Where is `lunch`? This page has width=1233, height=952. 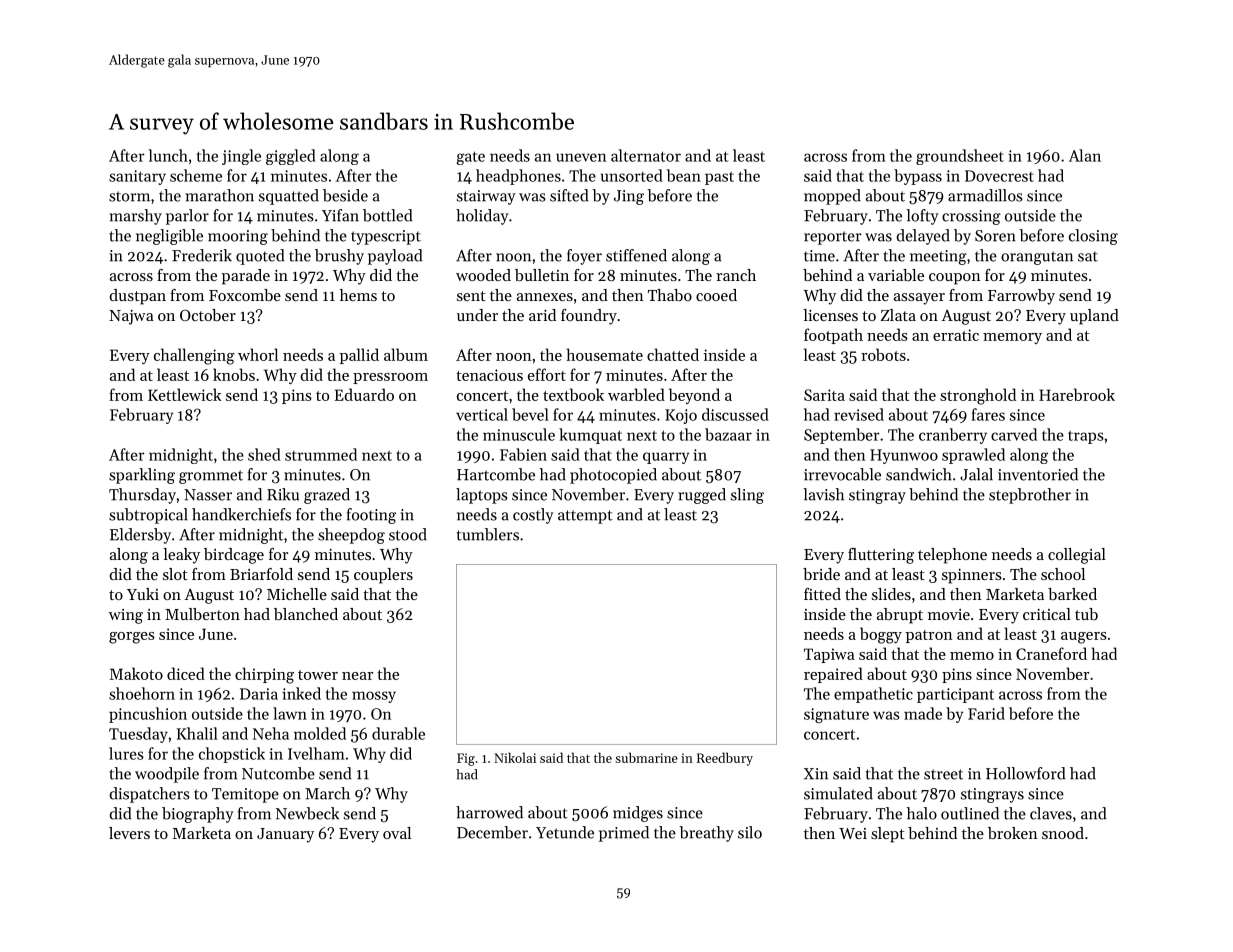 lunch is located at coordinates (168, 155).
